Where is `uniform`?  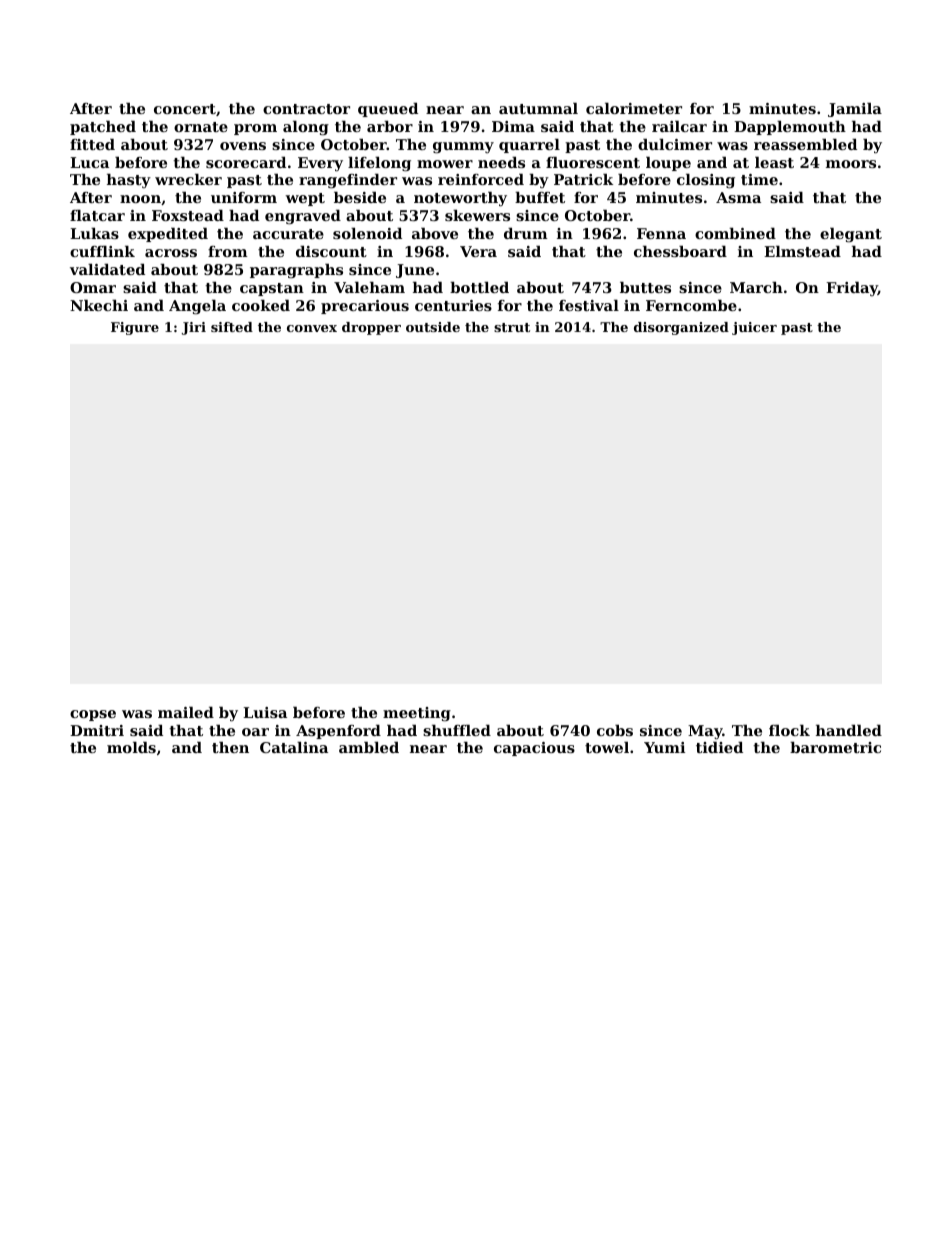
uniform is located at coordinates (244, 197).
